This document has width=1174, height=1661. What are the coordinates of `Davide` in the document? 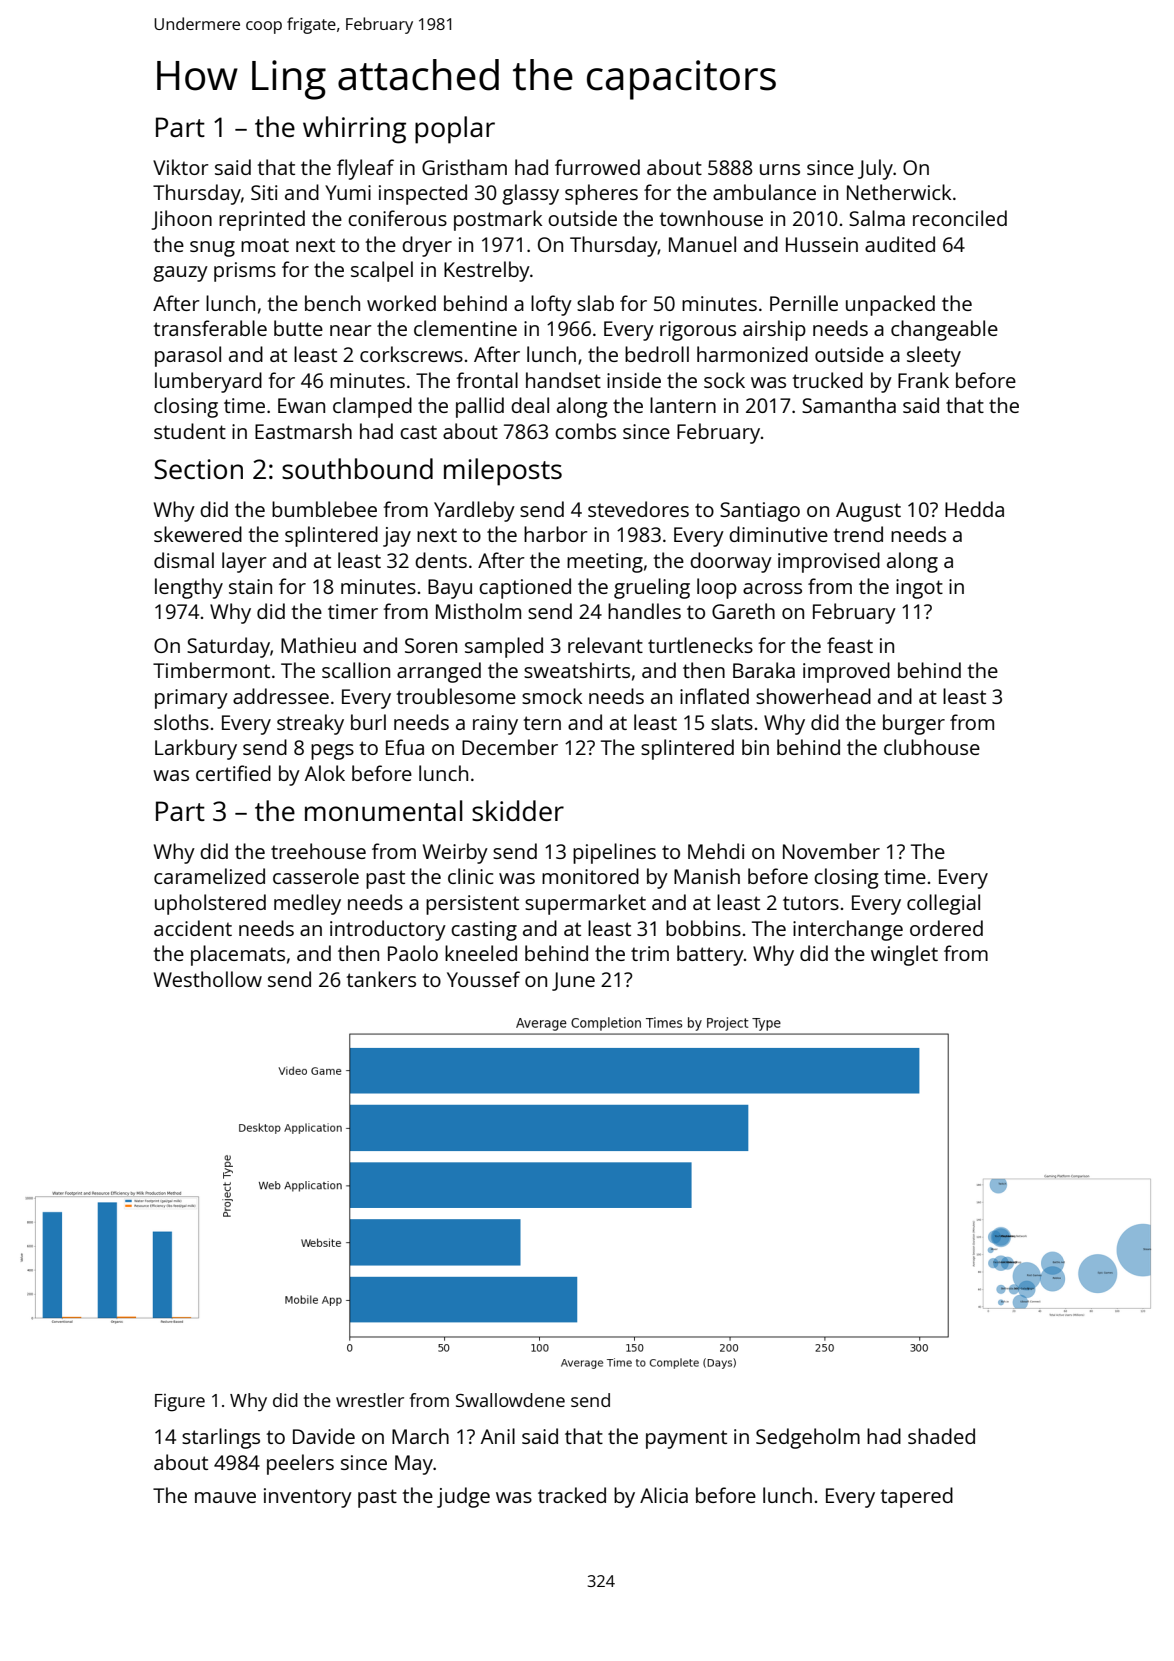 It's located at (324, 1436).
